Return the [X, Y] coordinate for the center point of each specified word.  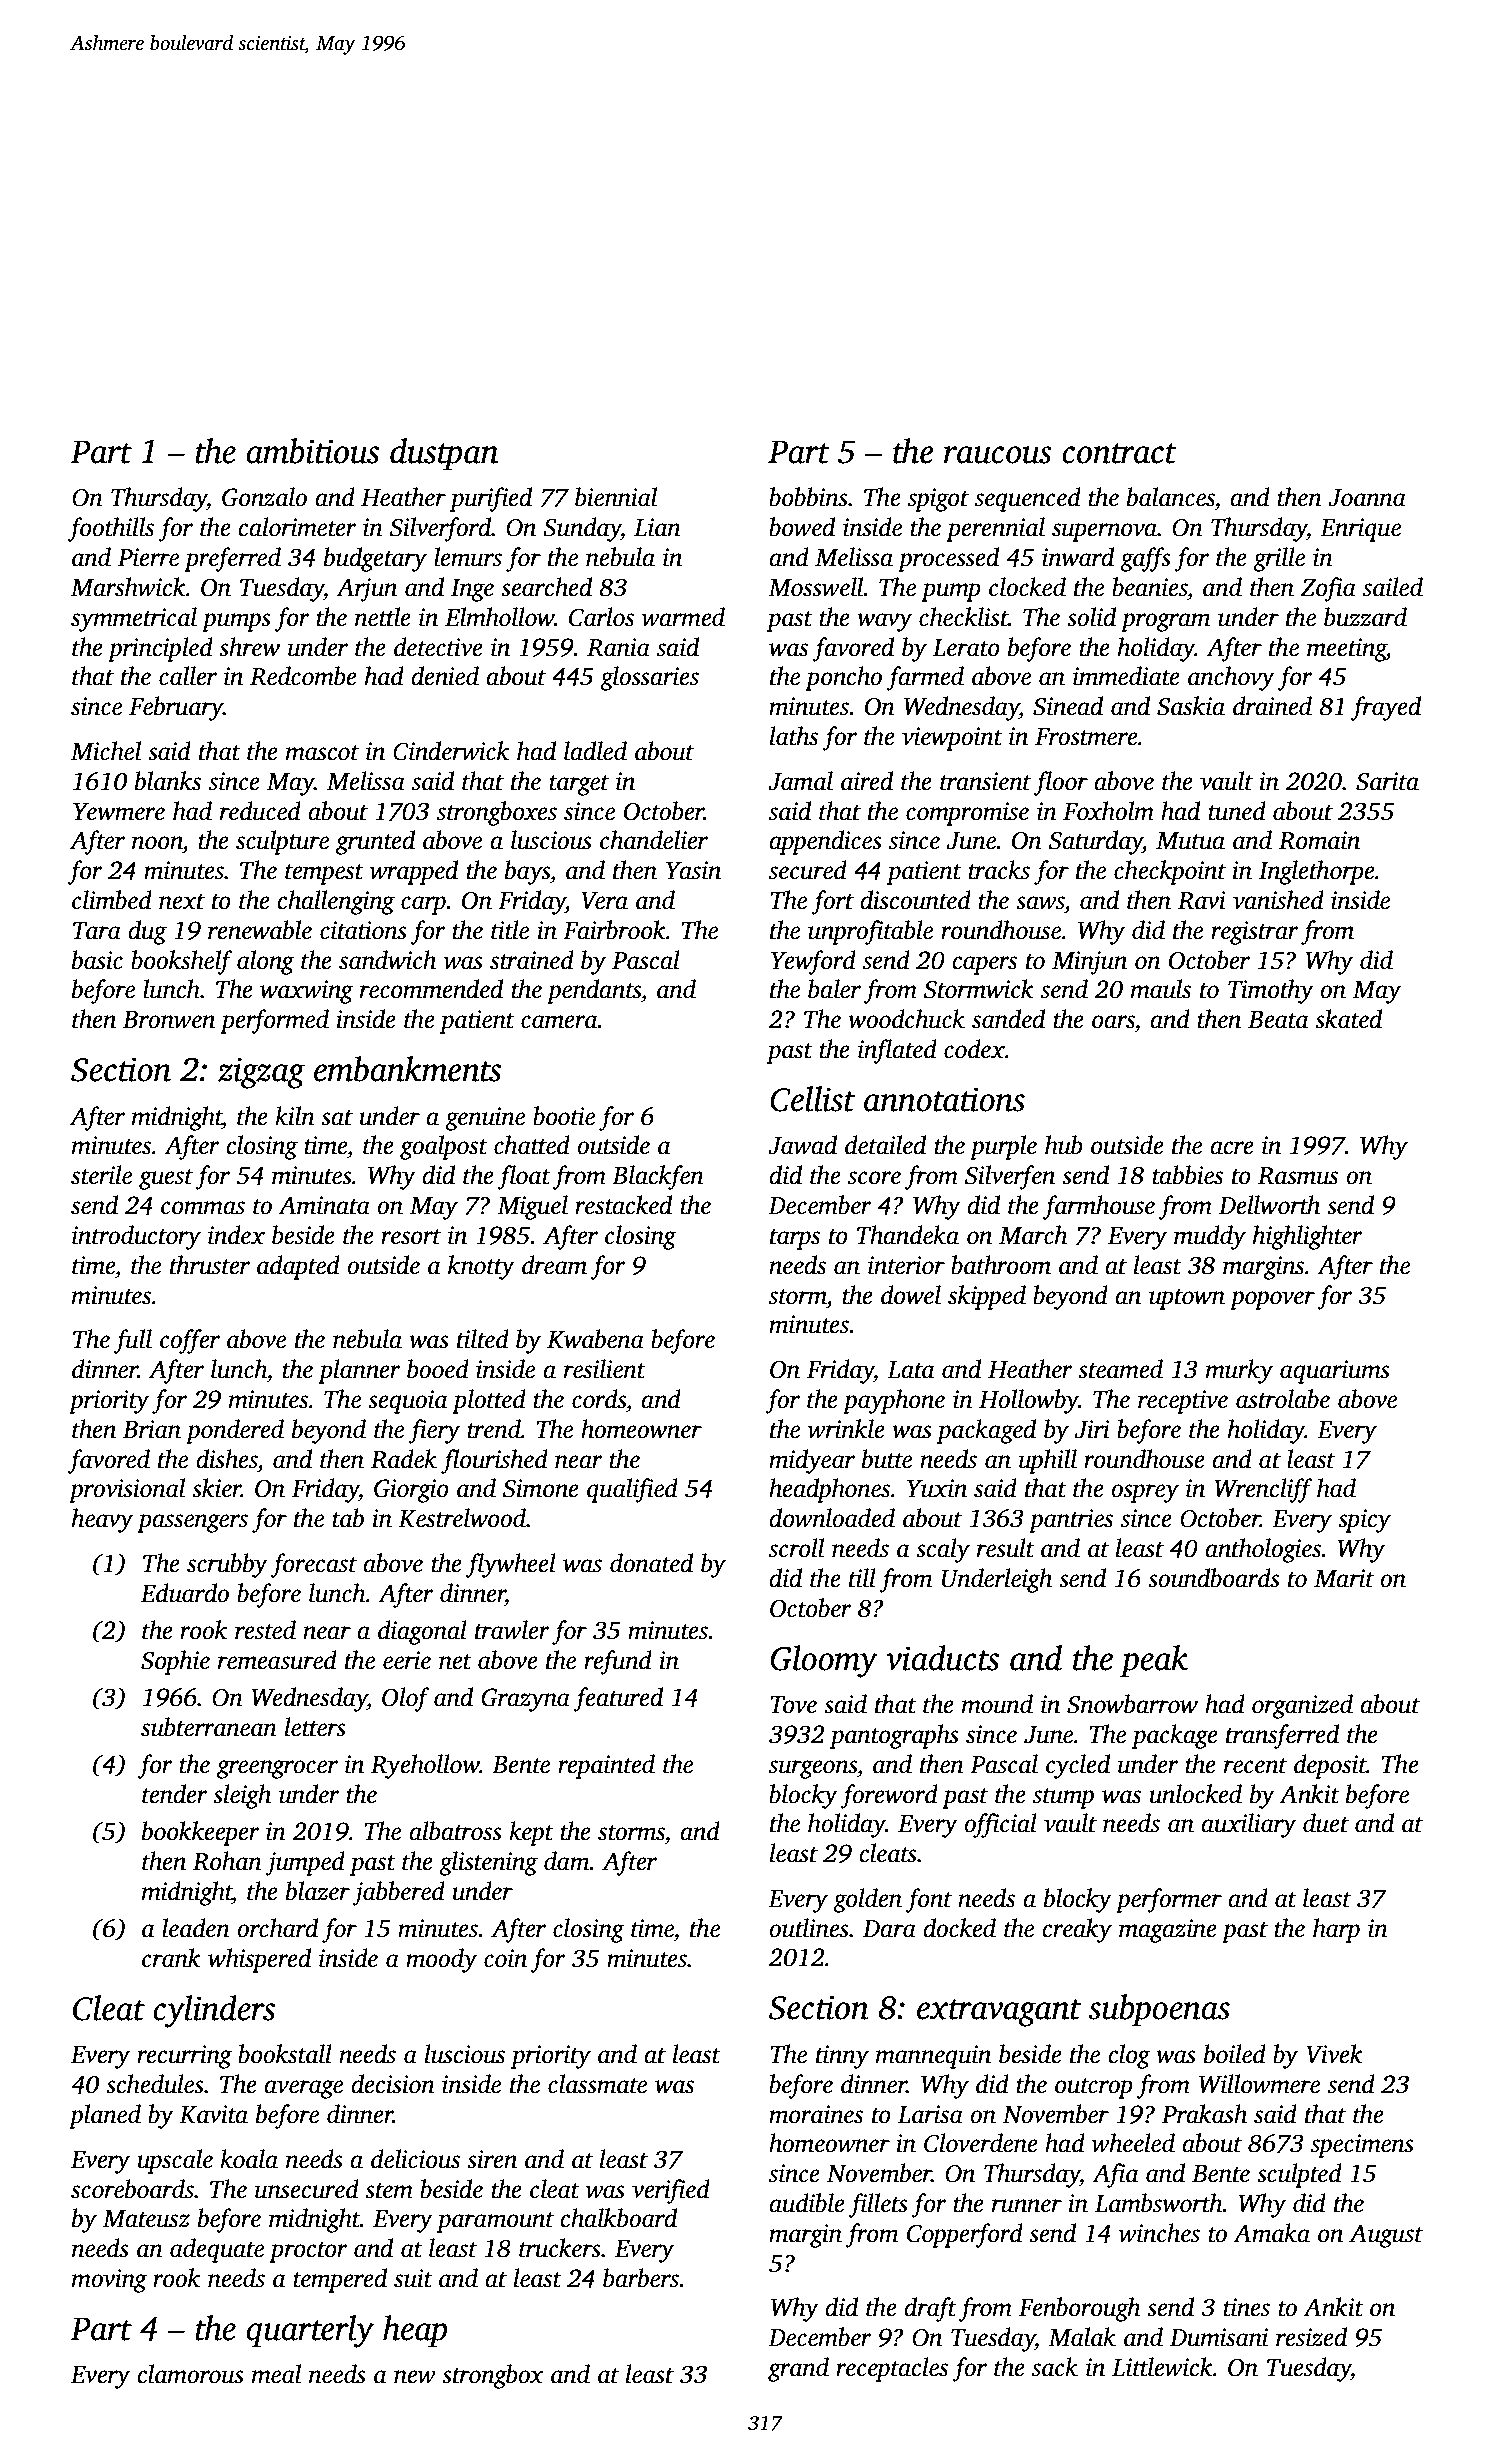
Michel [106, 751]
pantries [1071, 1521]
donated [651, 1563]
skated [1348, 1019]
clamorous [190, 2374]
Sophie [175, 1662]
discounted [915, 900]
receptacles [892, 2369]
